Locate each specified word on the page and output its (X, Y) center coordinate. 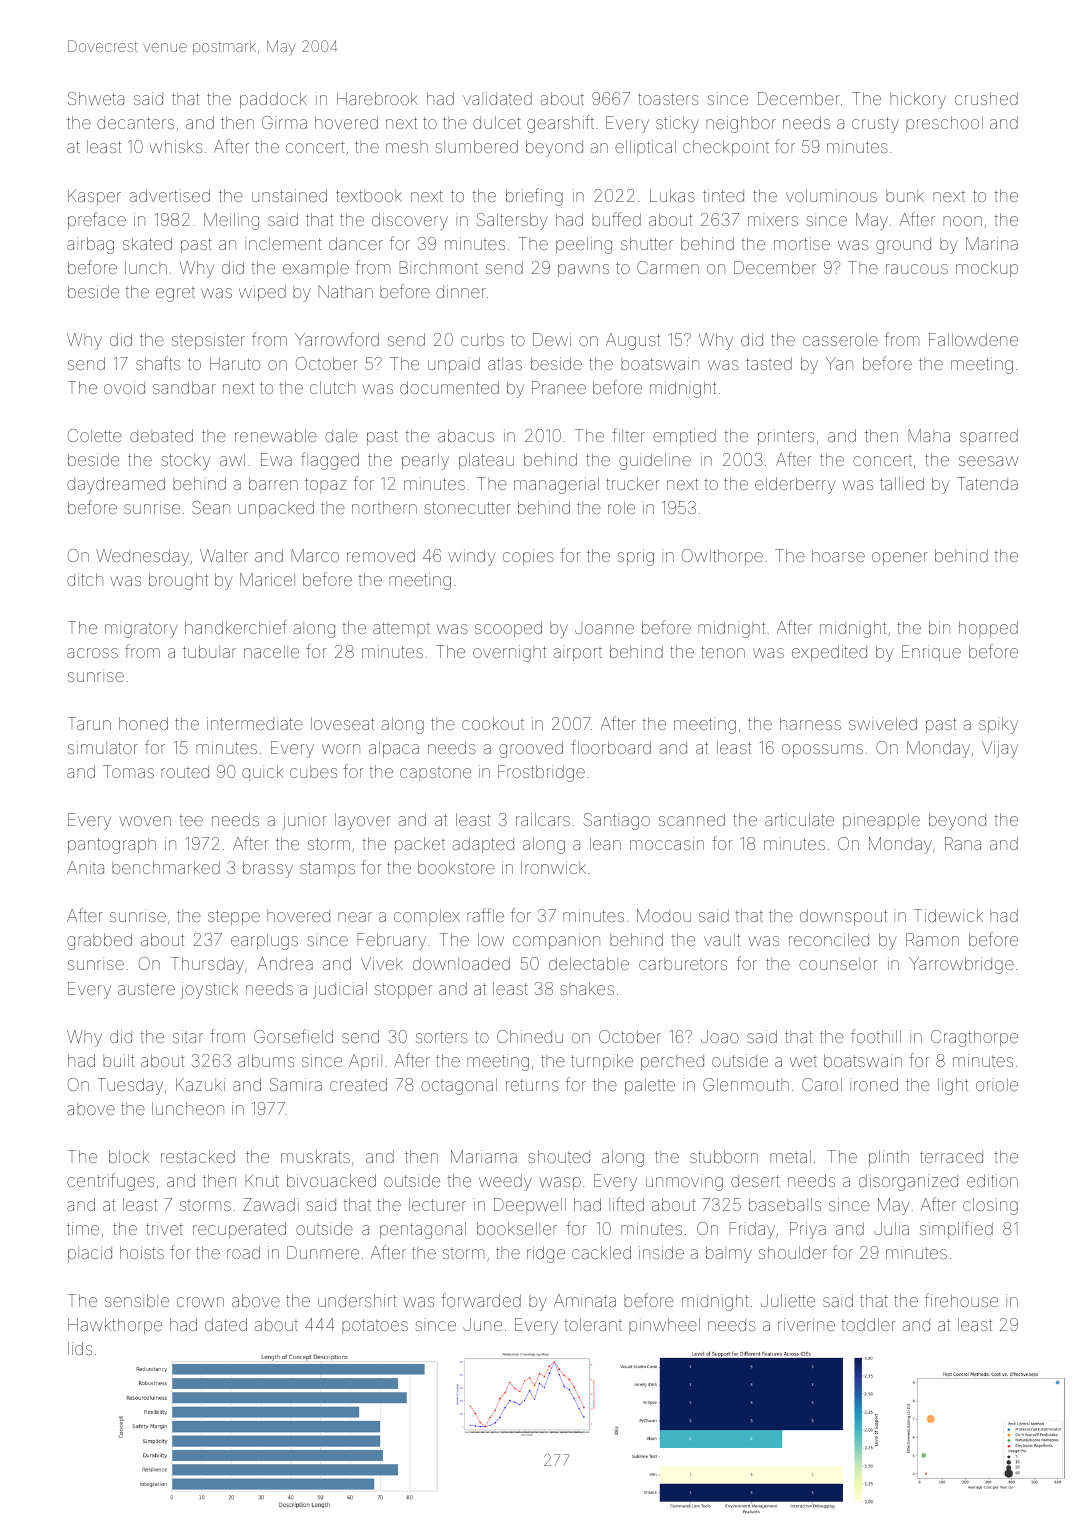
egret (175, 295)
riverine (806, 1324)
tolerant (593, 1324)
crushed (986, 98)
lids (80, 1348)
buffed (616, 219)
